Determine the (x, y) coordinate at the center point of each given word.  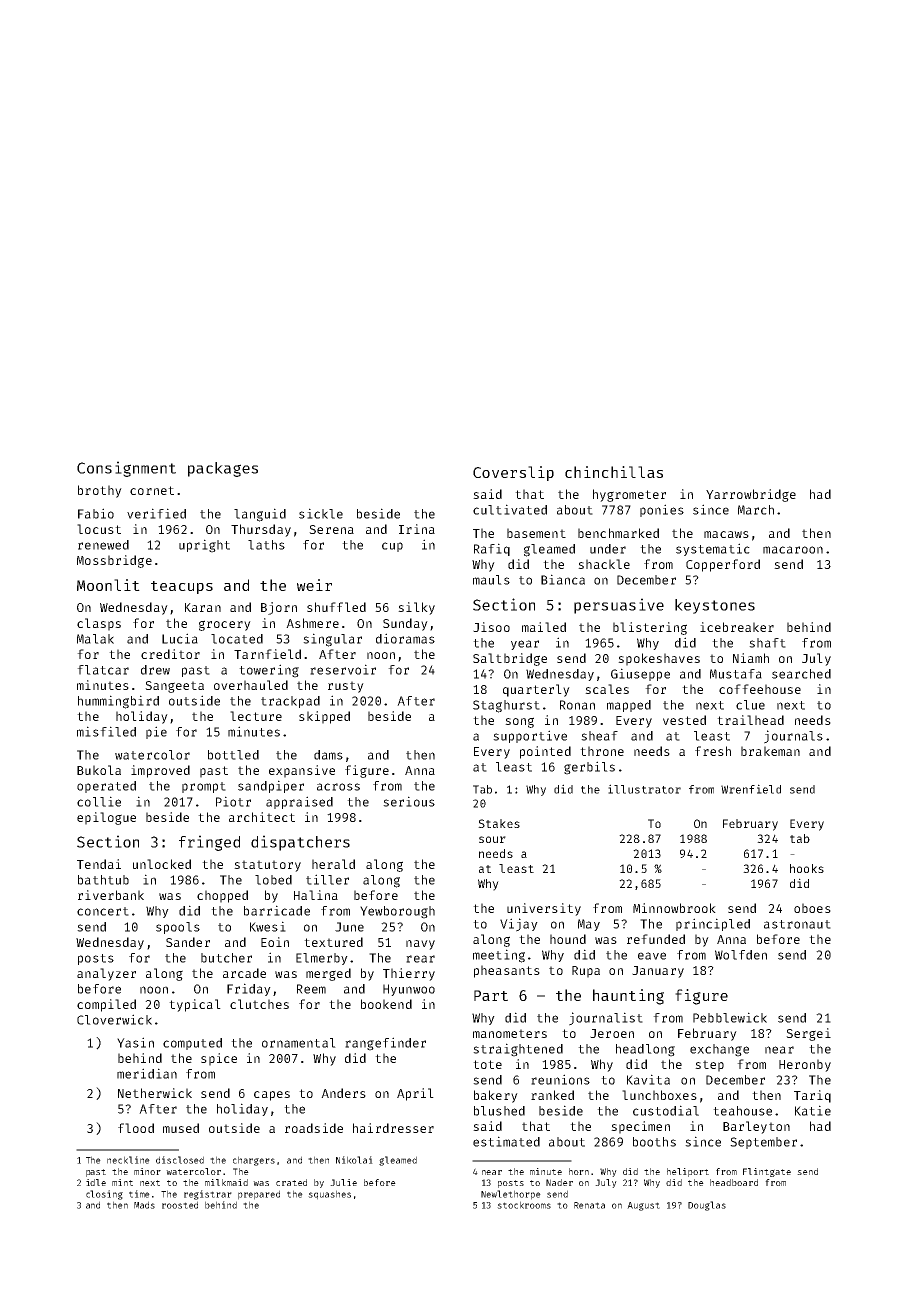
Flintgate (767, 1172)
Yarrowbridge (751, 495)
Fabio (96, 513)
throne (602, 751)
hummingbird (118, 702)
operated (106, 787)
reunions (560, 1079)
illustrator (644, 789)
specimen (640, 1127)
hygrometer (629, 495)
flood (136, 1128)
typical (195, 1005)
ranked (552, 1095)
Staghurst (506, 706)
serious (409, 801)
